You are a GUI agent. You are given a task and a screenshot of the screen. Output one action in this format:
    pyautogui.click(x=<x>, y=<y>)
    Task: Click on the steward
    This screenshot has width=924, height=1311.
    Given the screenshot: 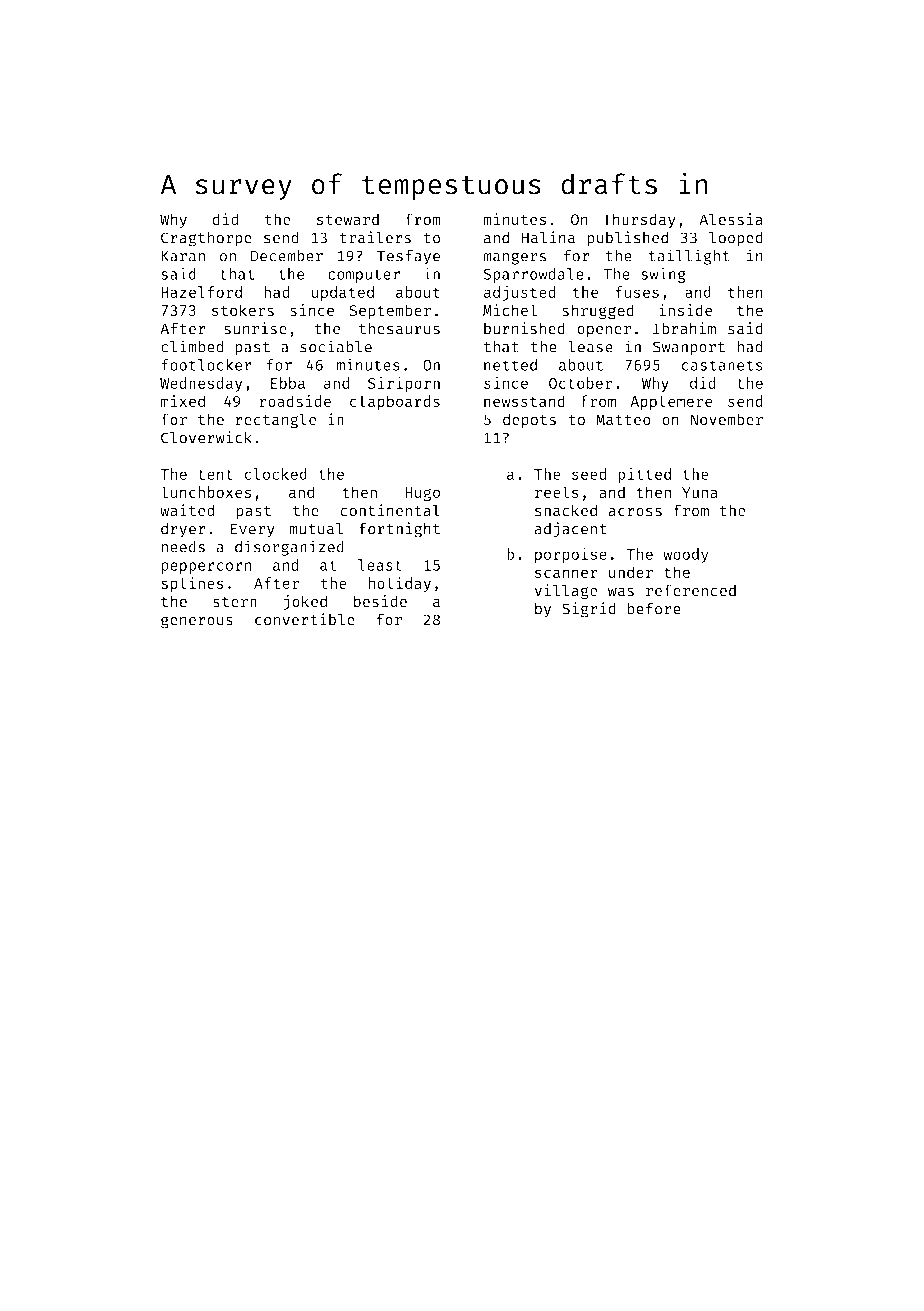 What is the action you would take?
    pyautogui.click(x=348, y=219)
